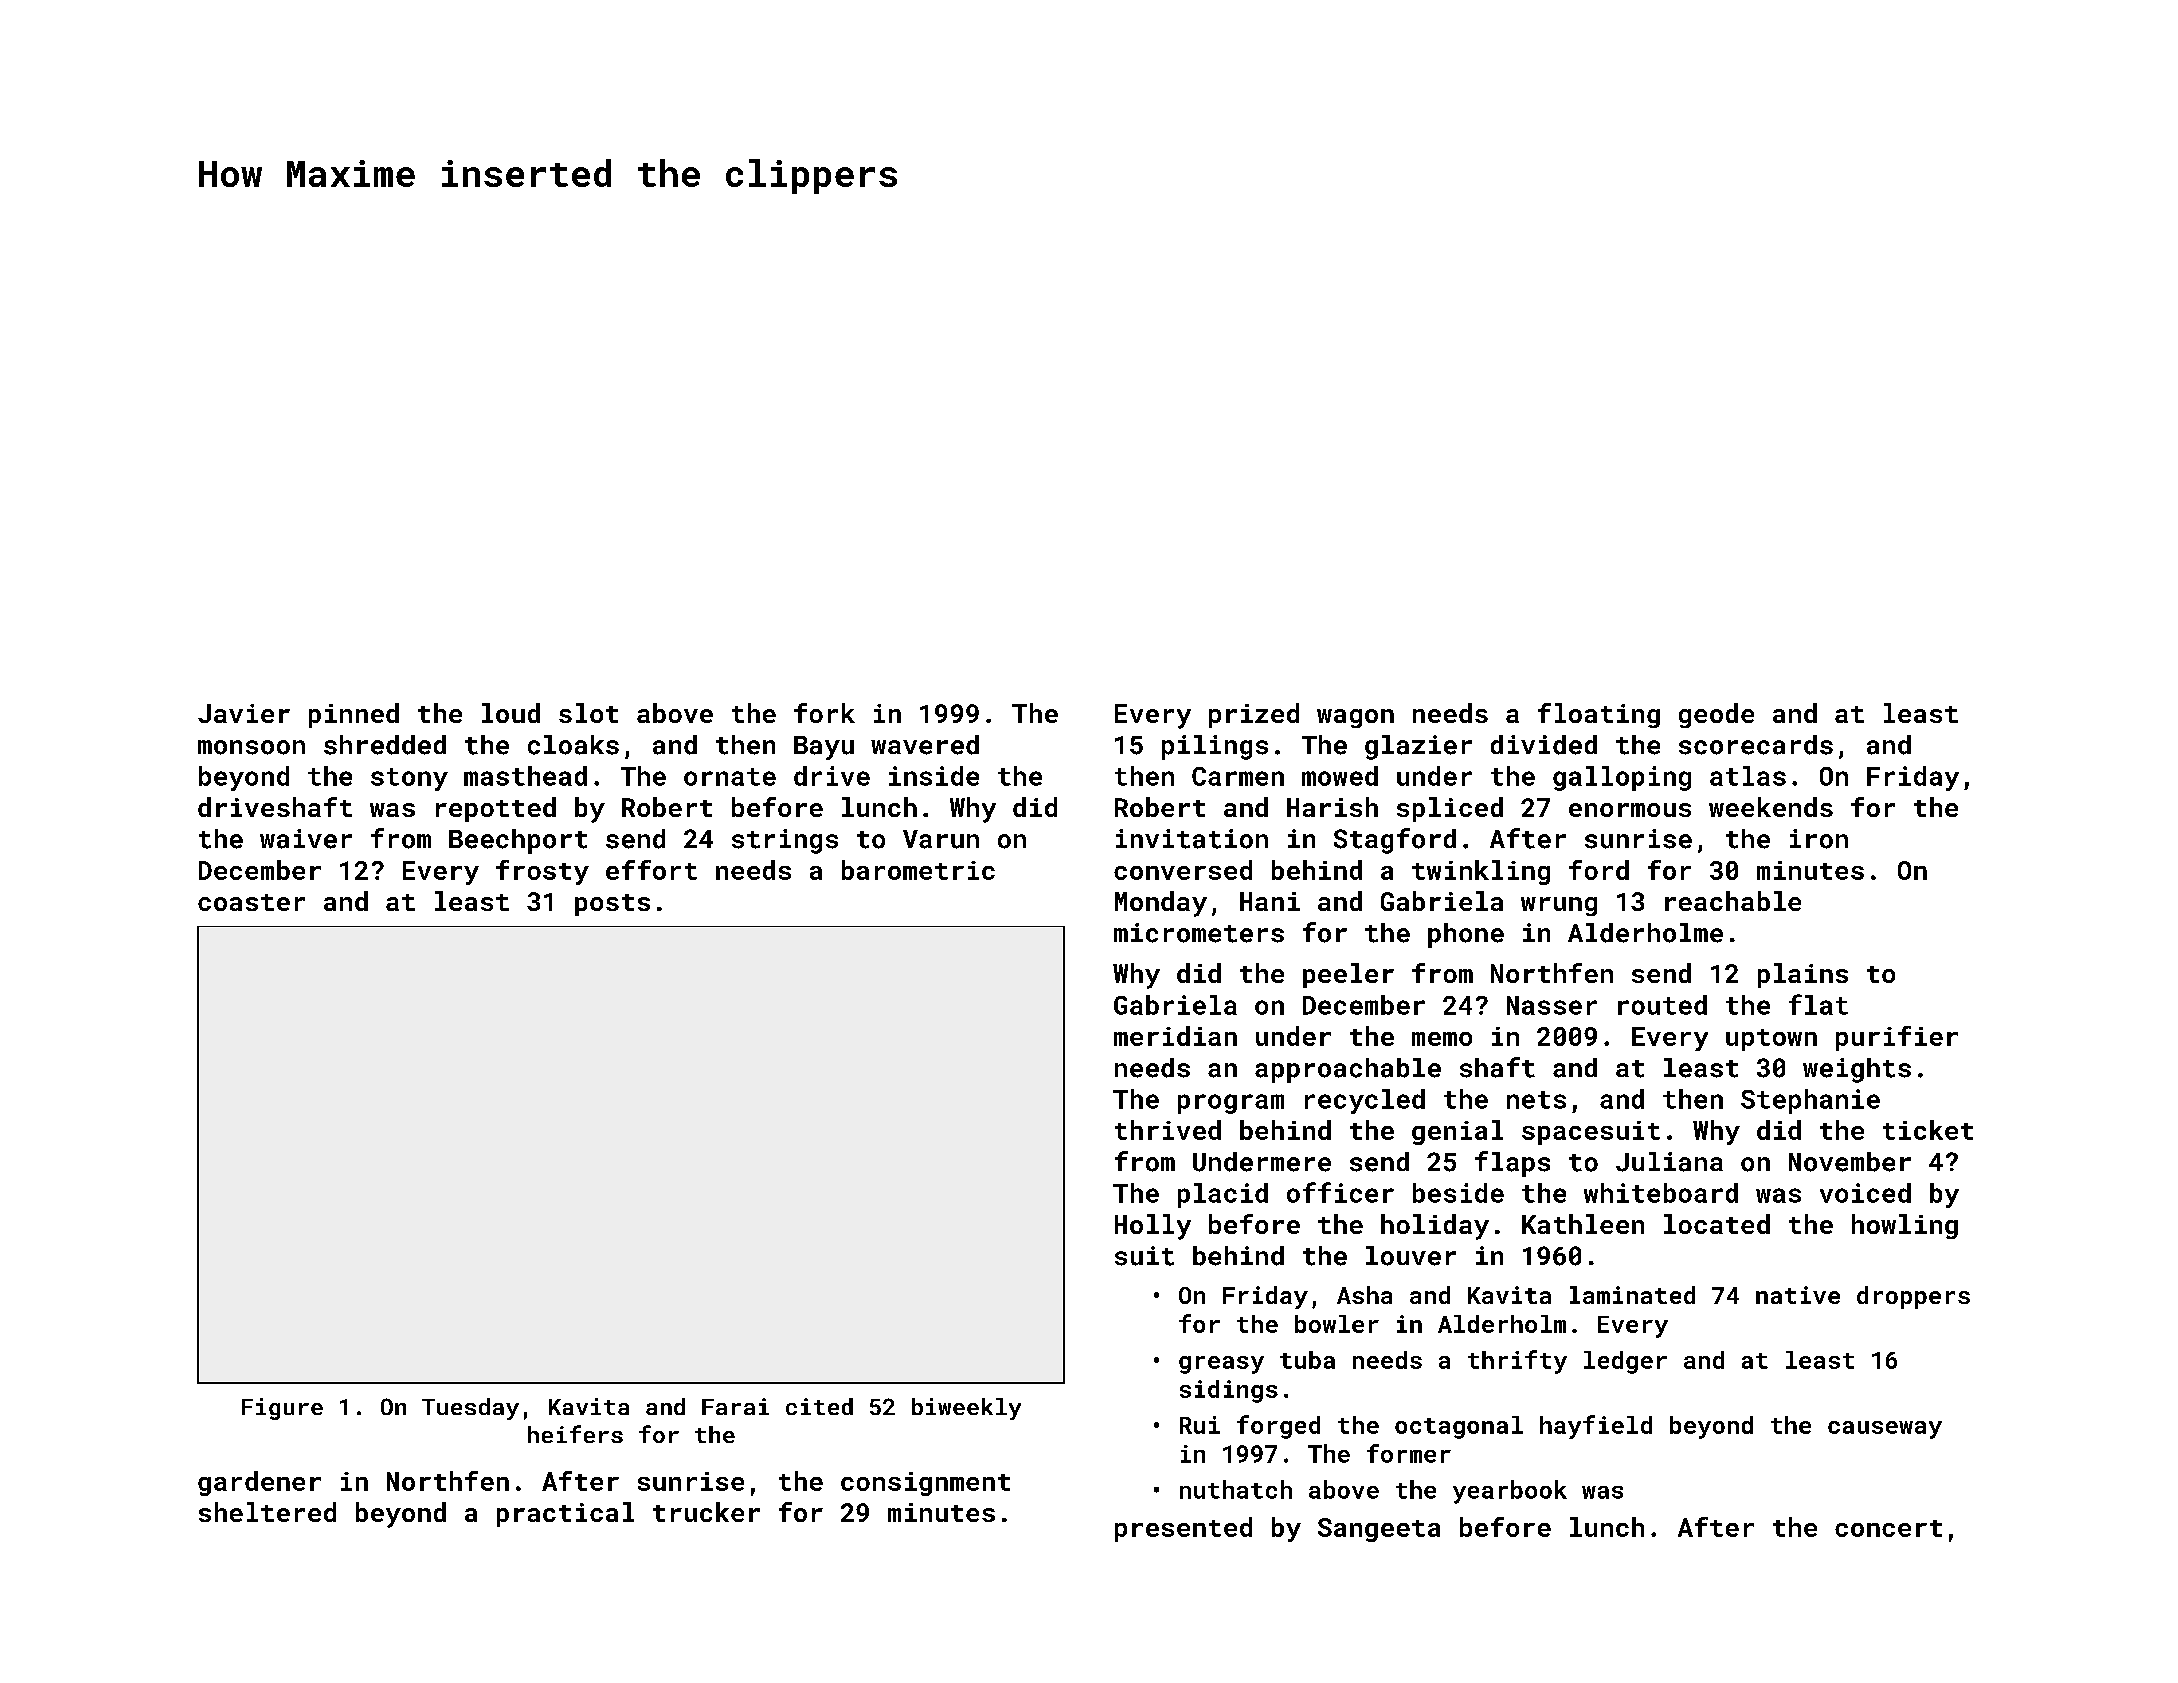 This screenshot has width=2178, height=1683. What do you see at coordinates (1199, 933) in the screenshot?
I see `micrometers` at bounding box center [1199, 933].
